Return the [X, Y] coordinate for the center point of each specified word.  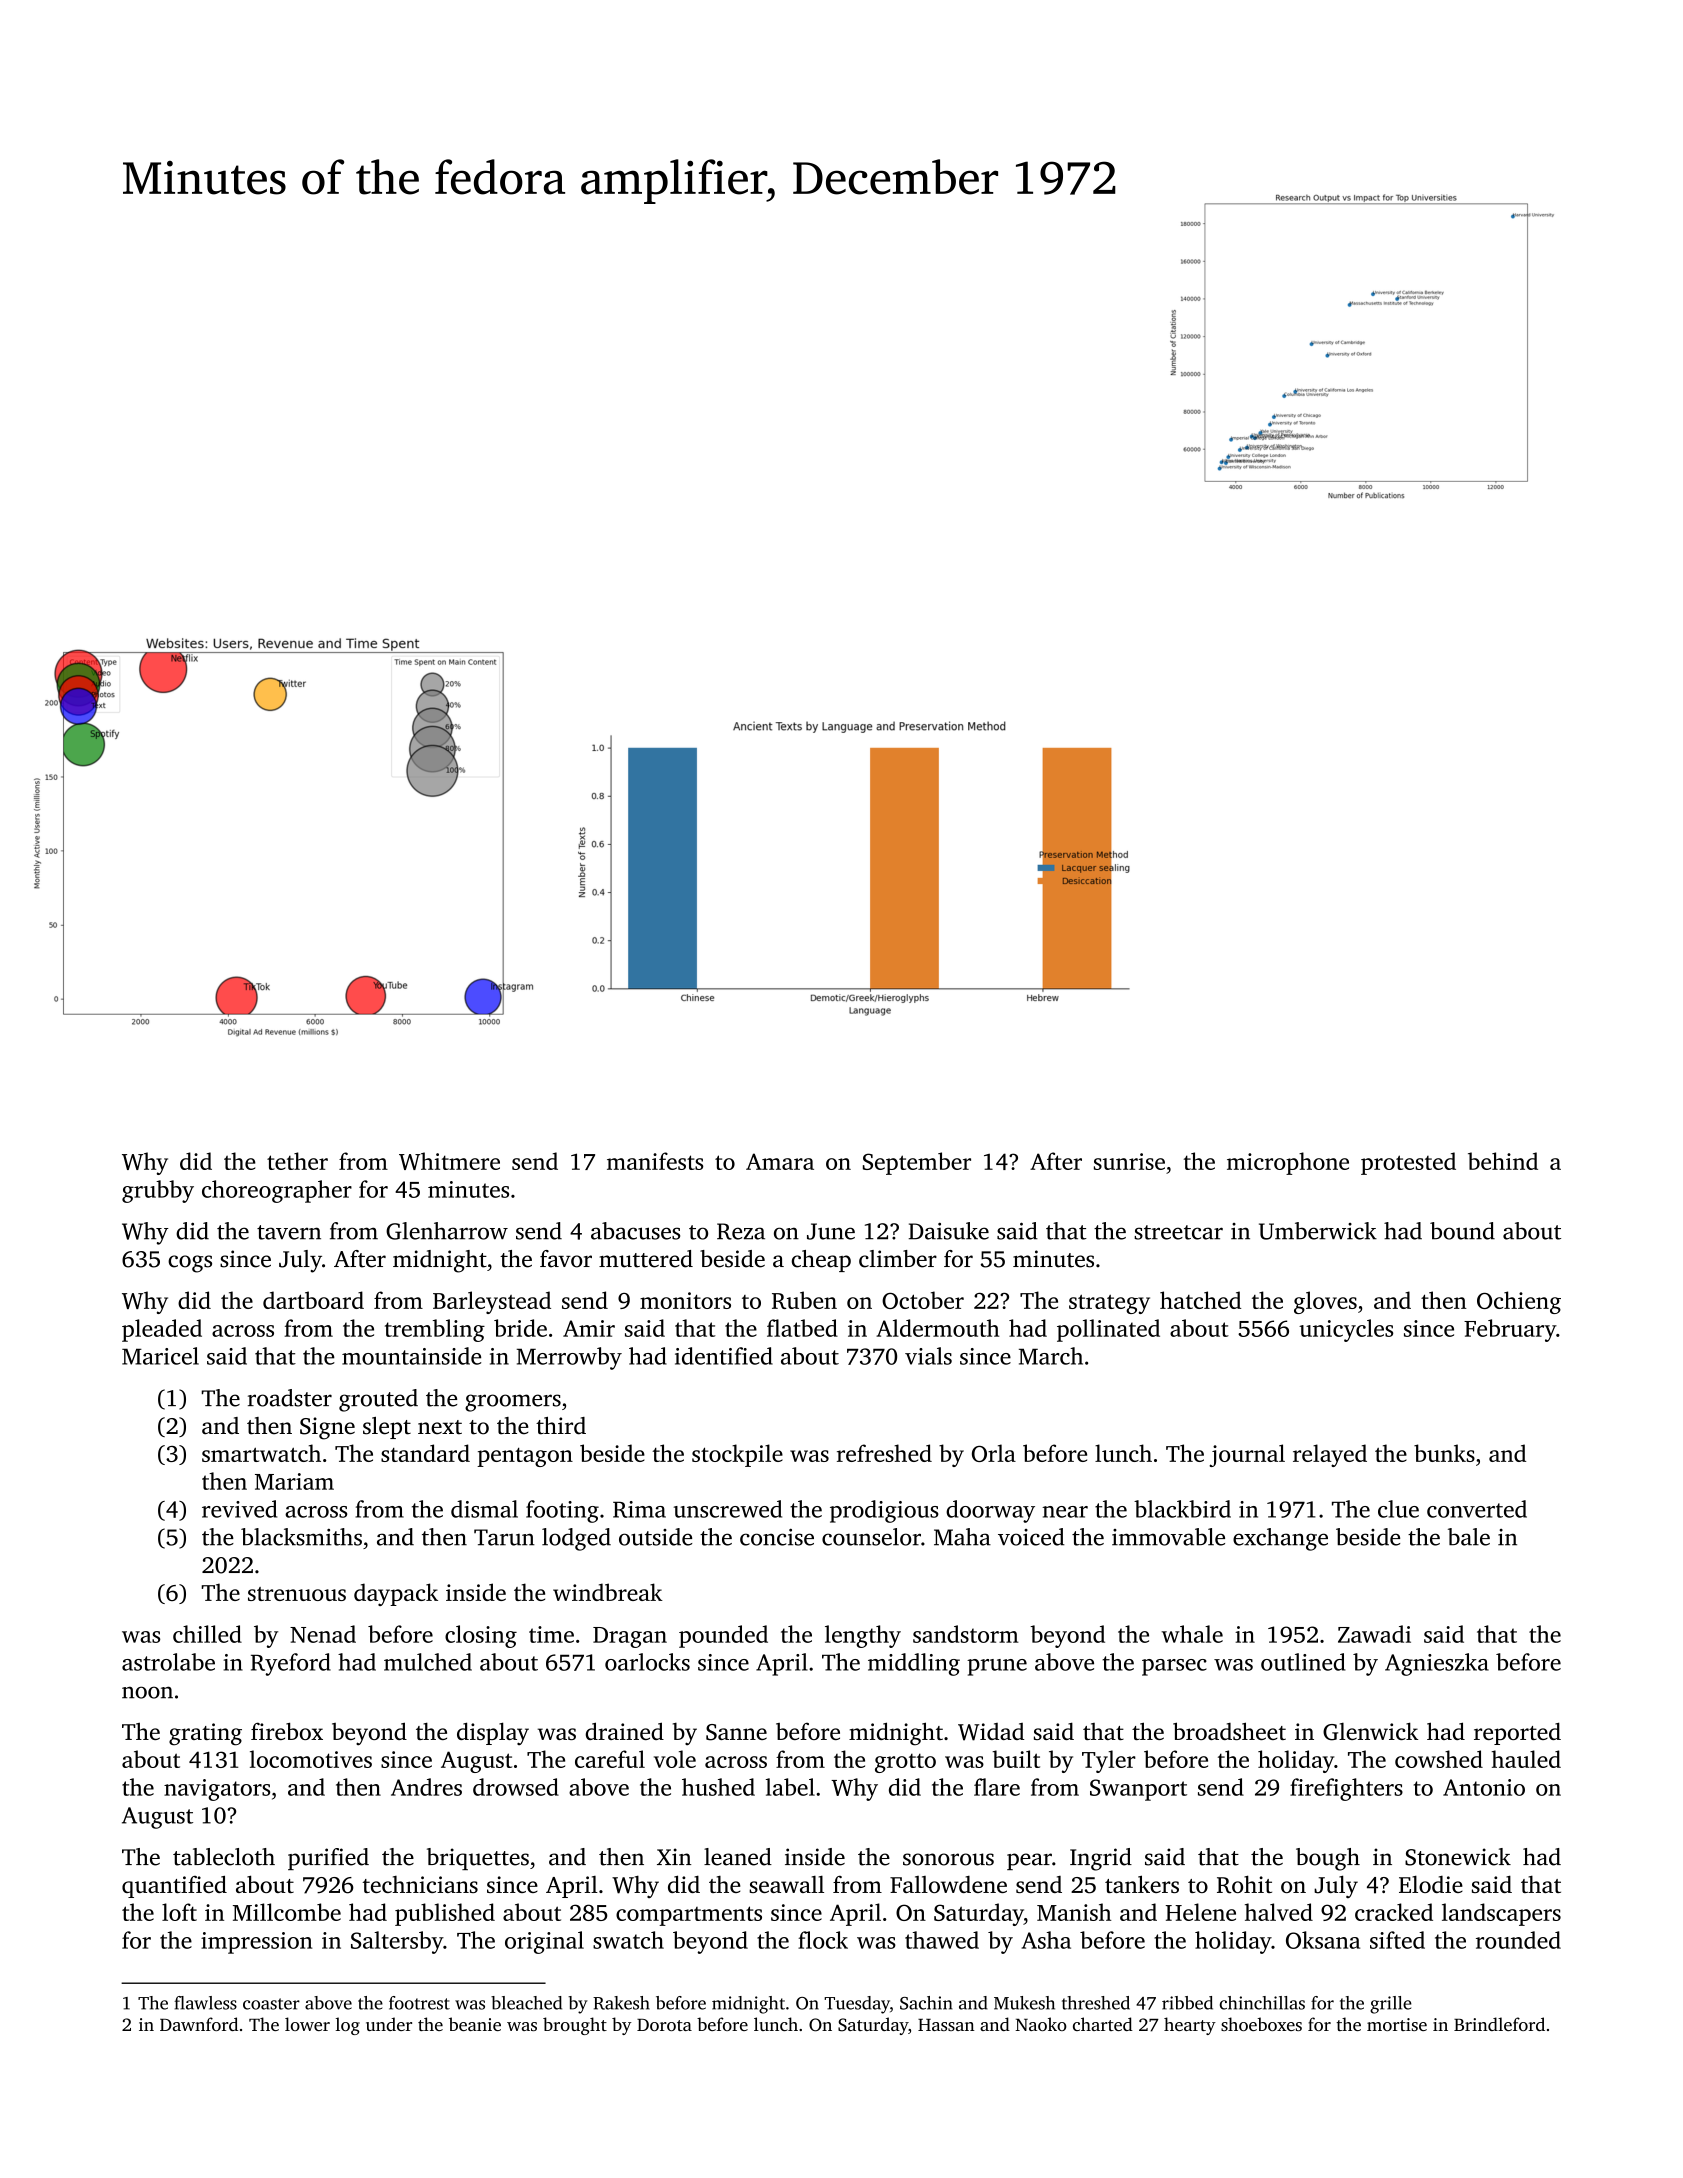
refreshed [884, 1453]
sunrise [1129, 1161]
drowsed [516, 1787]
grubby [158, 1191]
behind [1503, 1161]
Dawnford [199, 2024]
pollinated [1108, 1330]
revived [239, 1509]
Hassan [946, 2025]
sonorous [948, 1859]
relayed [1330, 1455]
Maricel [160, 1356]
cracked [1394, 1912]
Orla [994, 1453]
